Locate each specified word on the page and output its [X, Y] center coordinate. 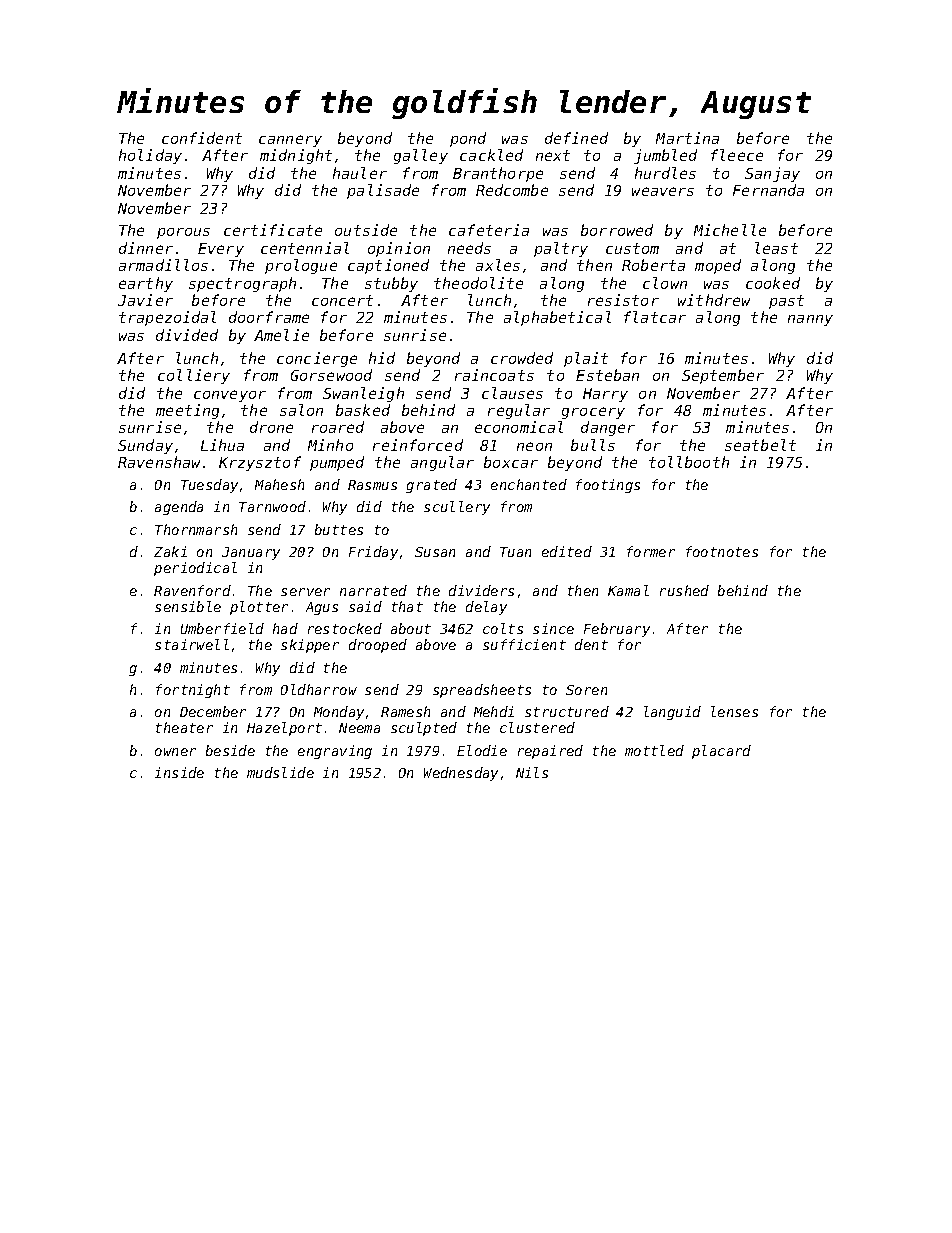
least [776, 248]
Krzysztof [260, 463]
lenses [734, 711]
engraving [335, 752]
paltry [561, 249]
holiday [150, 156]
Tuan [515, 552]
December [213, 711]
